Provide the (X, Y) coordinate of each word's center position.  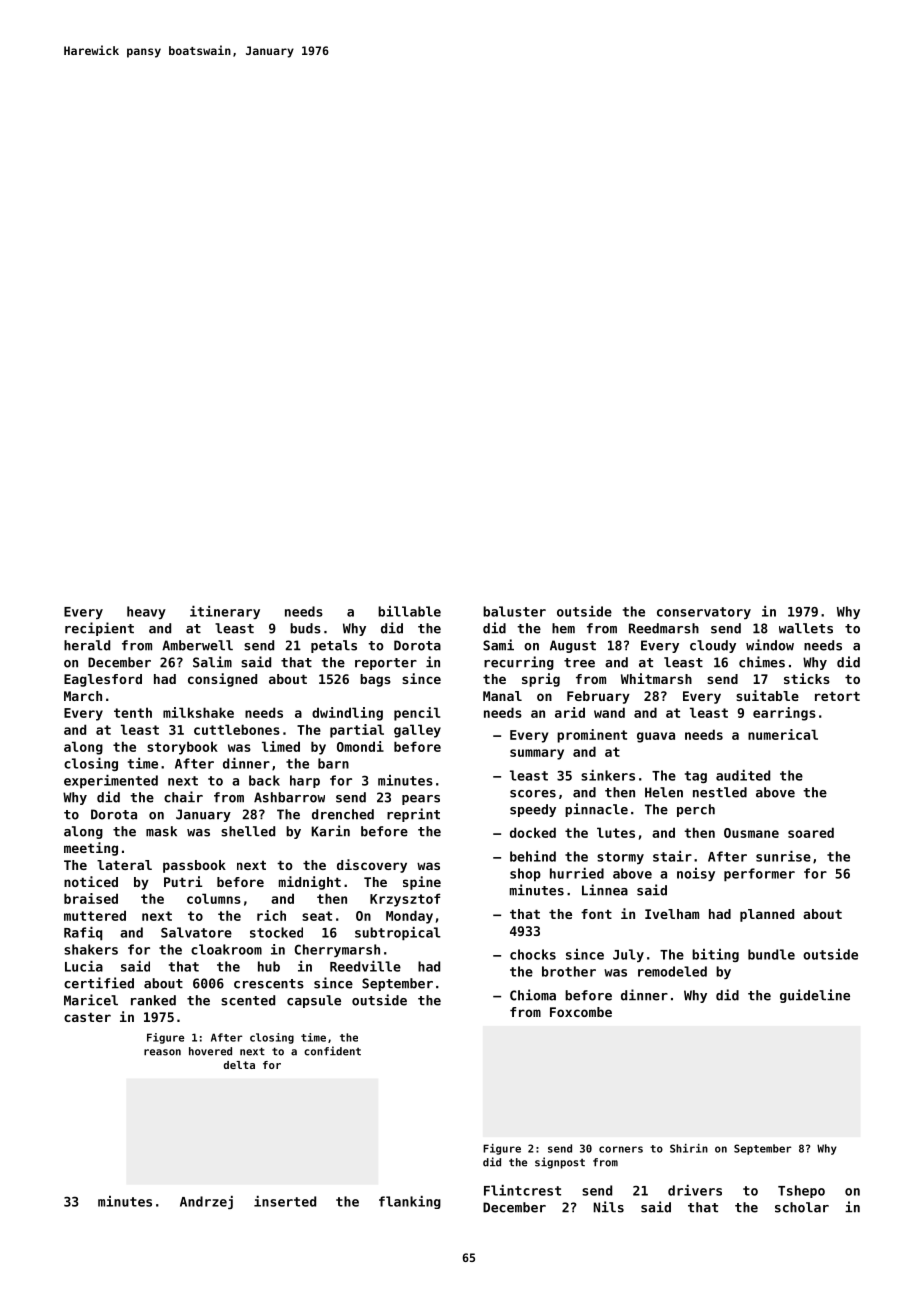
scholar (802, 1207)
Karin (330, 831)
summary (537, 754)
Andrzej (206, 1202)
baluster (514, 611)
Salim (212, 662)
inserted (285, 1201)
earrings (784, 714)
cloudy (713, 646)
